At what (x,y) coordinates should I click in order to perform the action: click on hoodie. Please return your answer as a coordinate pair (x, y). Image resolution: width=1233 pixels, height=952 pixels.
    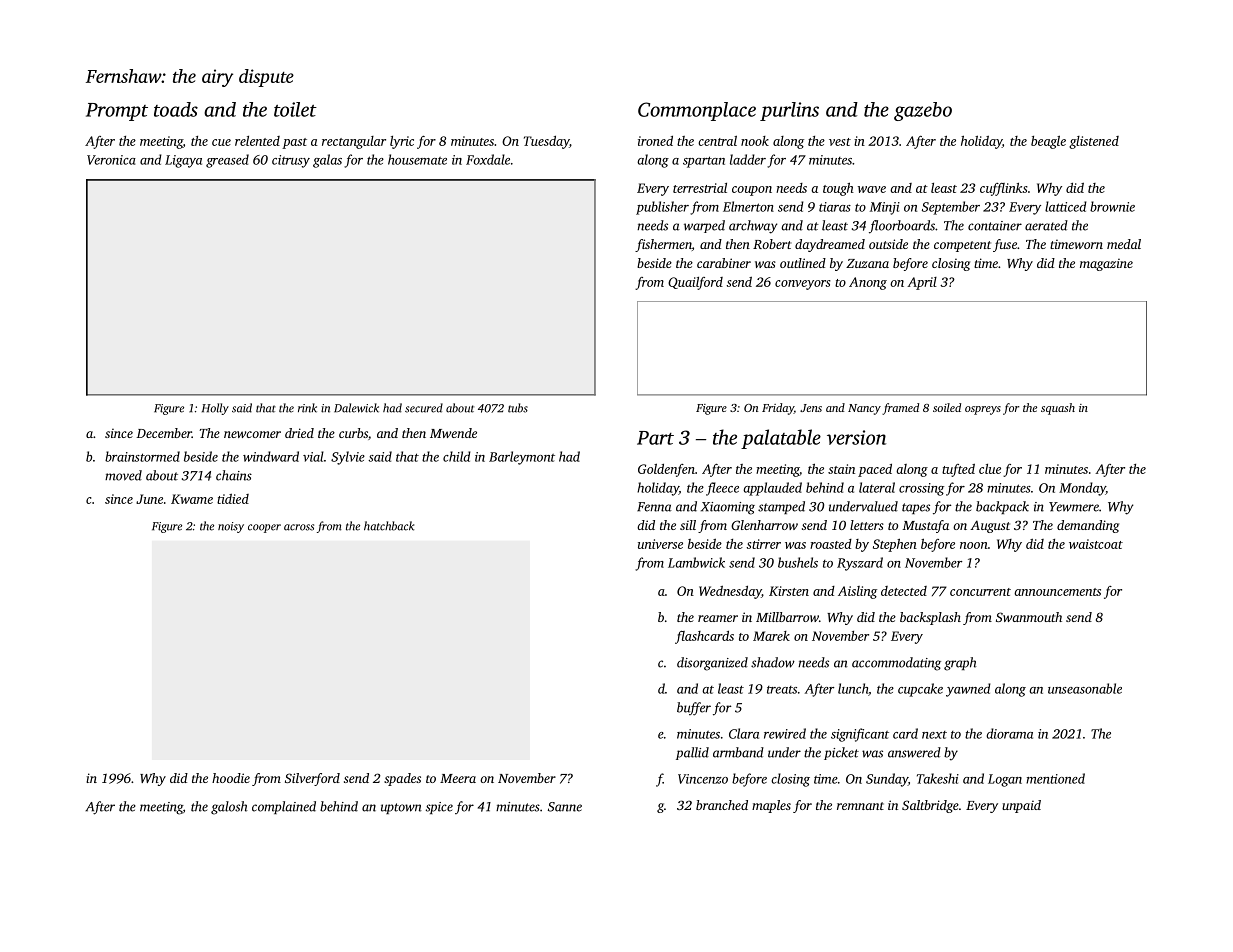
    Looking at the image, I should click on (231, 778).
